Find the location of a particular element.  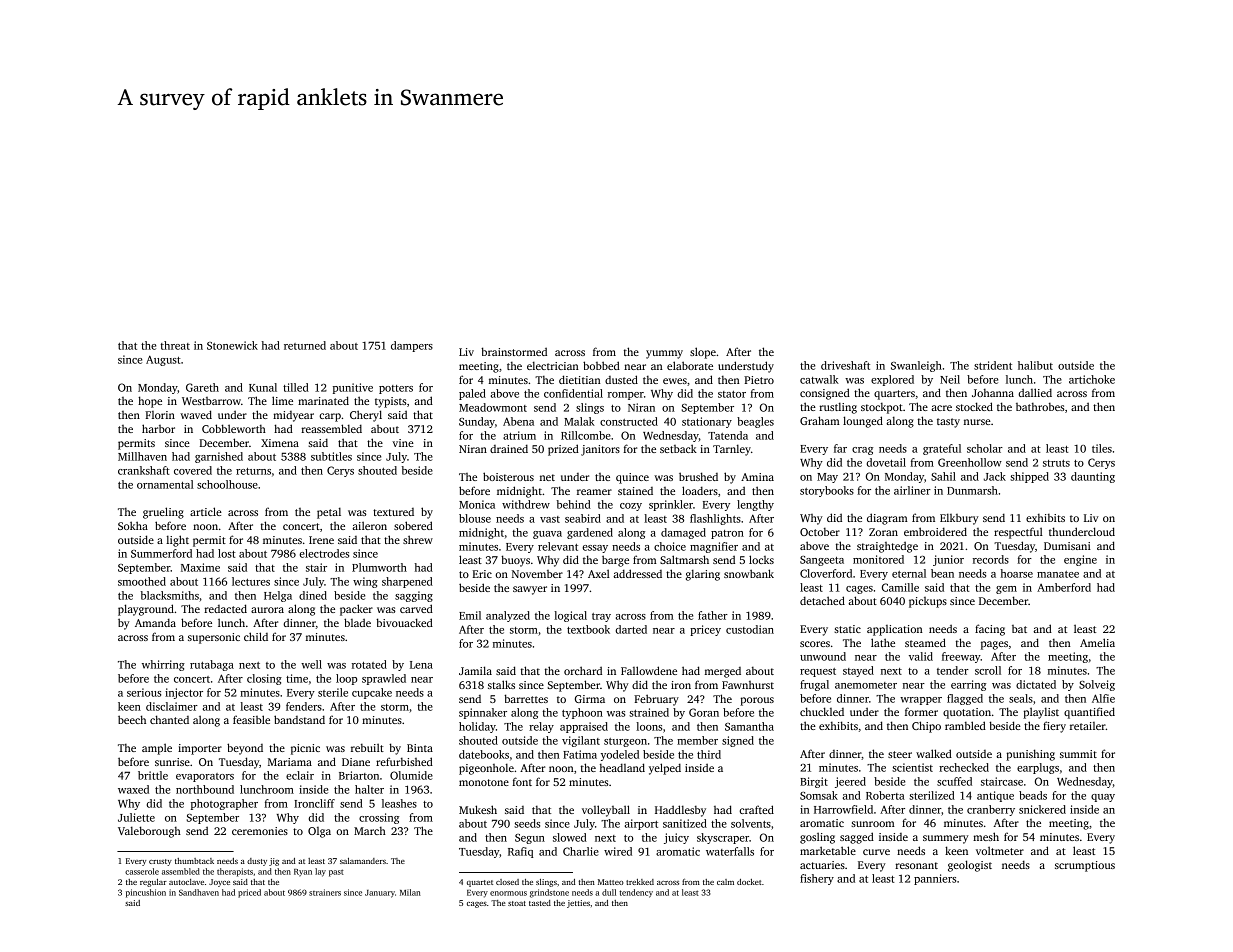

logical is located at coordinates (570, 616).
